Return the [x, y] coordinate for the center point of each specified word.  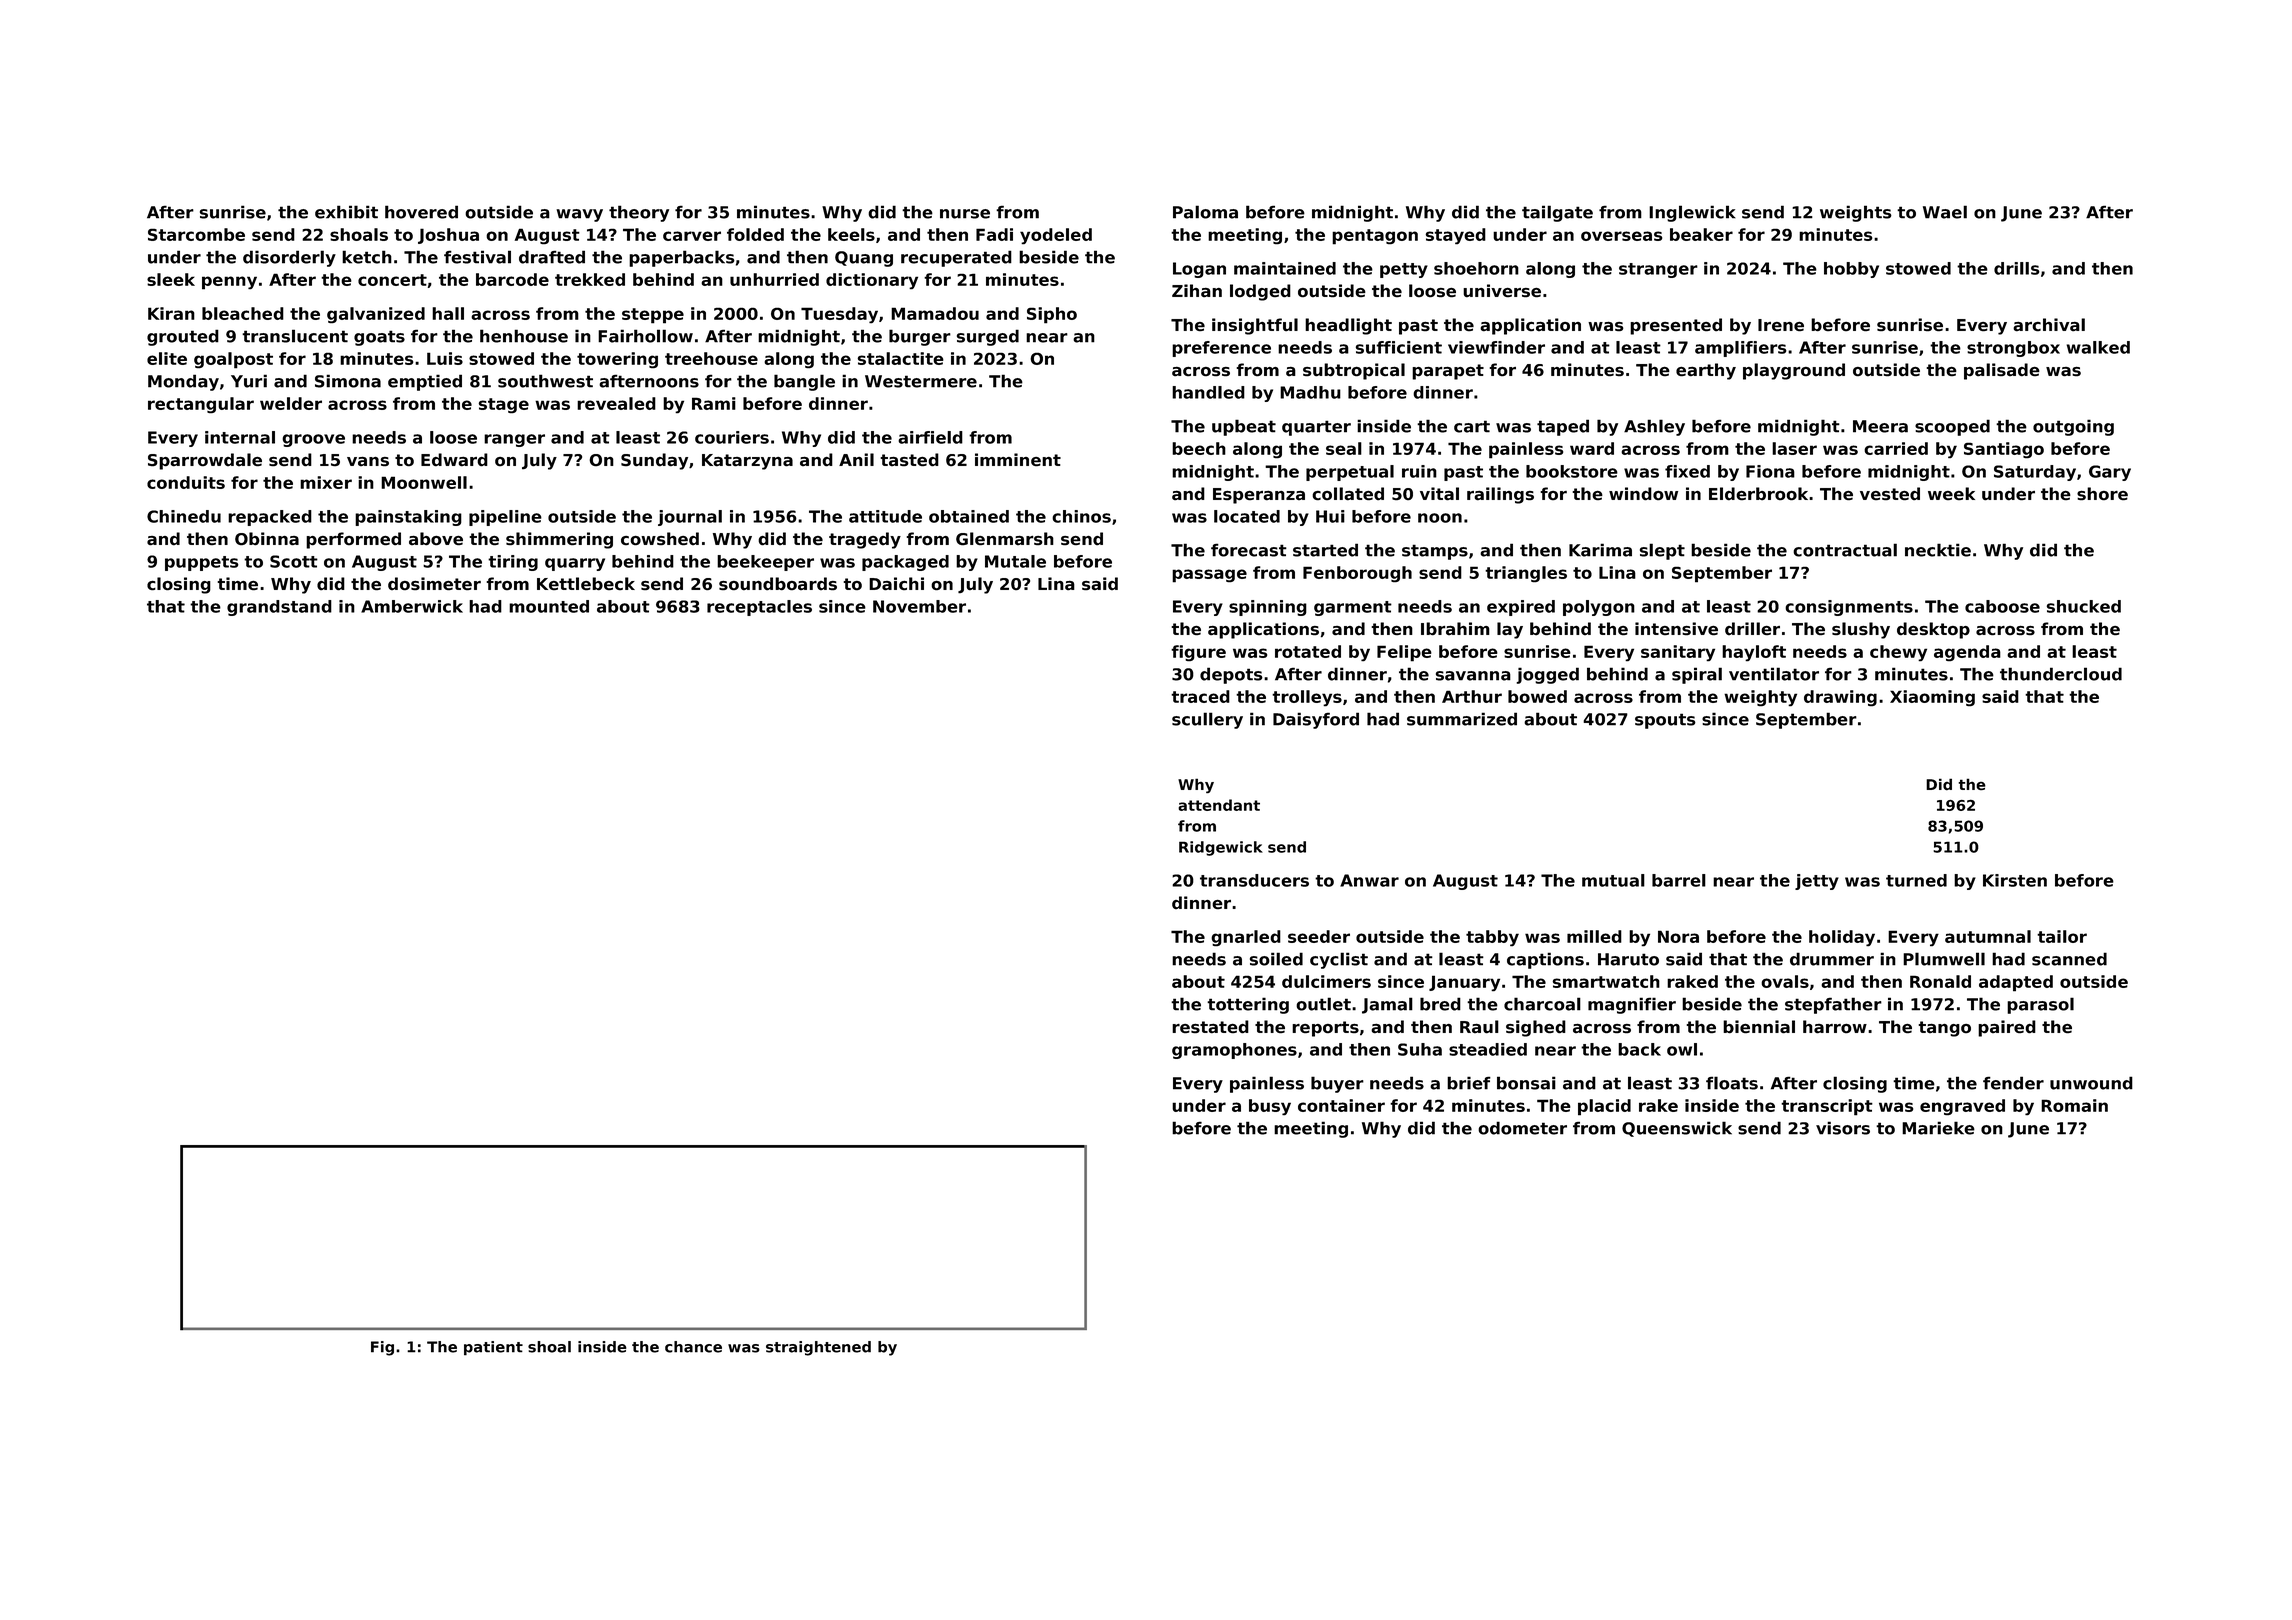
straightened [818, 1348]
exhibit [346, 212]
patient [493, 1348]
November [919, 606]
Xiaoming [1932, 698]
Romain [2074, 1105]
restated [1210, 1027]
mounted [549, 606]
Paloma [1205, 212]
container [1341, 1105]
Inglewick [1692, 213]
